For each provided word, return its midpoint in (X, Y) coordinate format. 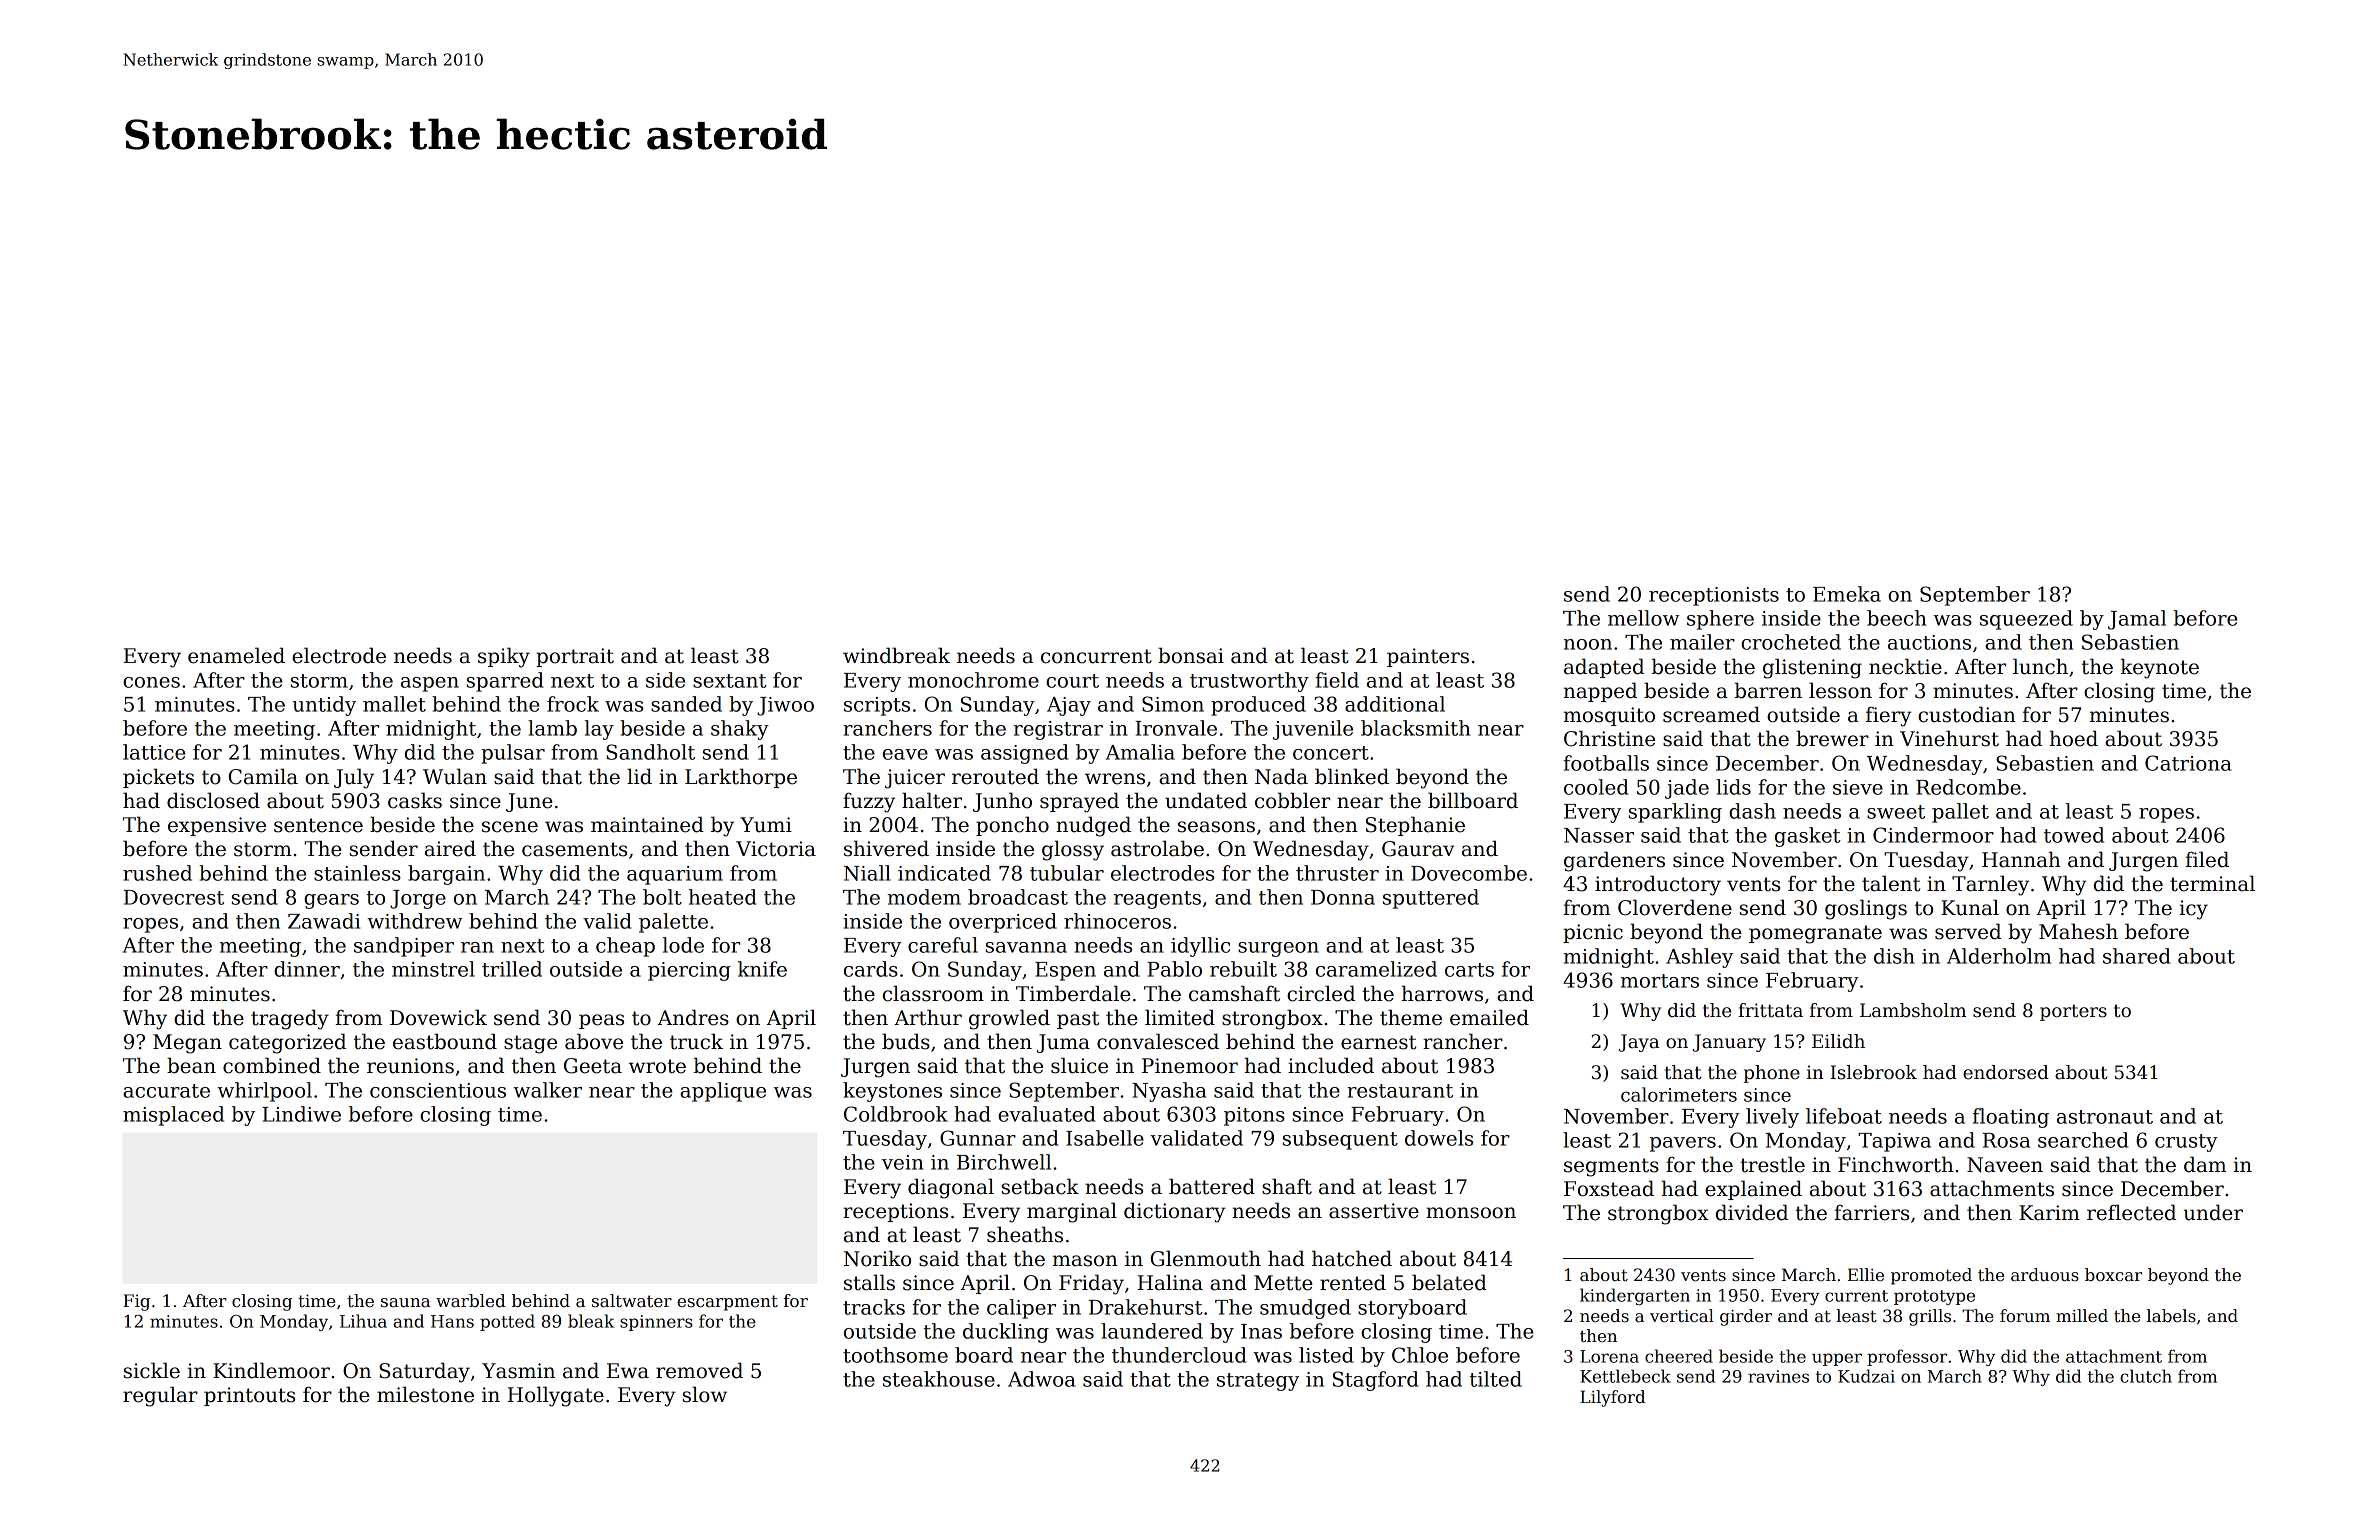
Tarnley (1990, 885)
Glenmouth (1206, 1258)
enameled (236, 655)
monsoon (1471, 1213)
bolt (662, 897)
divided (1752, 1212)
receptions (895, 1212)
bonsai (1191, 655)
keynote (2160, 668)
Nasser (1599, 835)
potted (507, 1322)
